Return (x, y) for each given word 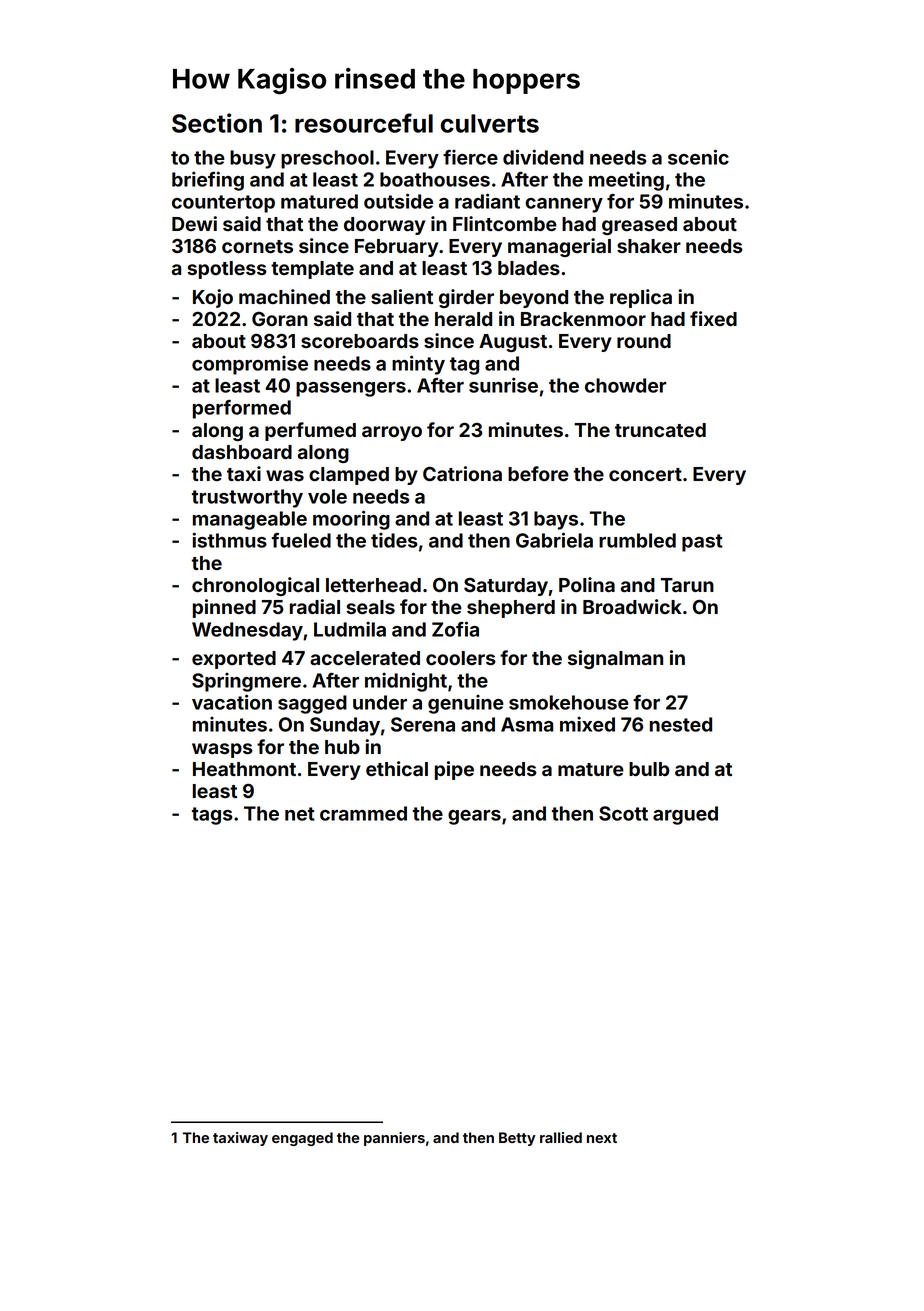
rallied (561, 1137)
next (602, 1138)
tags (212, 816)
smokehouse (569, 702)
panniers (394, 1139)
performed (242, 409)
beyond (534, 299)
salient (402, 296)
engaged (302, 1139)
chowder (625, 385)
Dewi (194, 223)
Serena (423, 724)
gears (474, 817)
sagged (312, 704)
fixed (713, 318)
